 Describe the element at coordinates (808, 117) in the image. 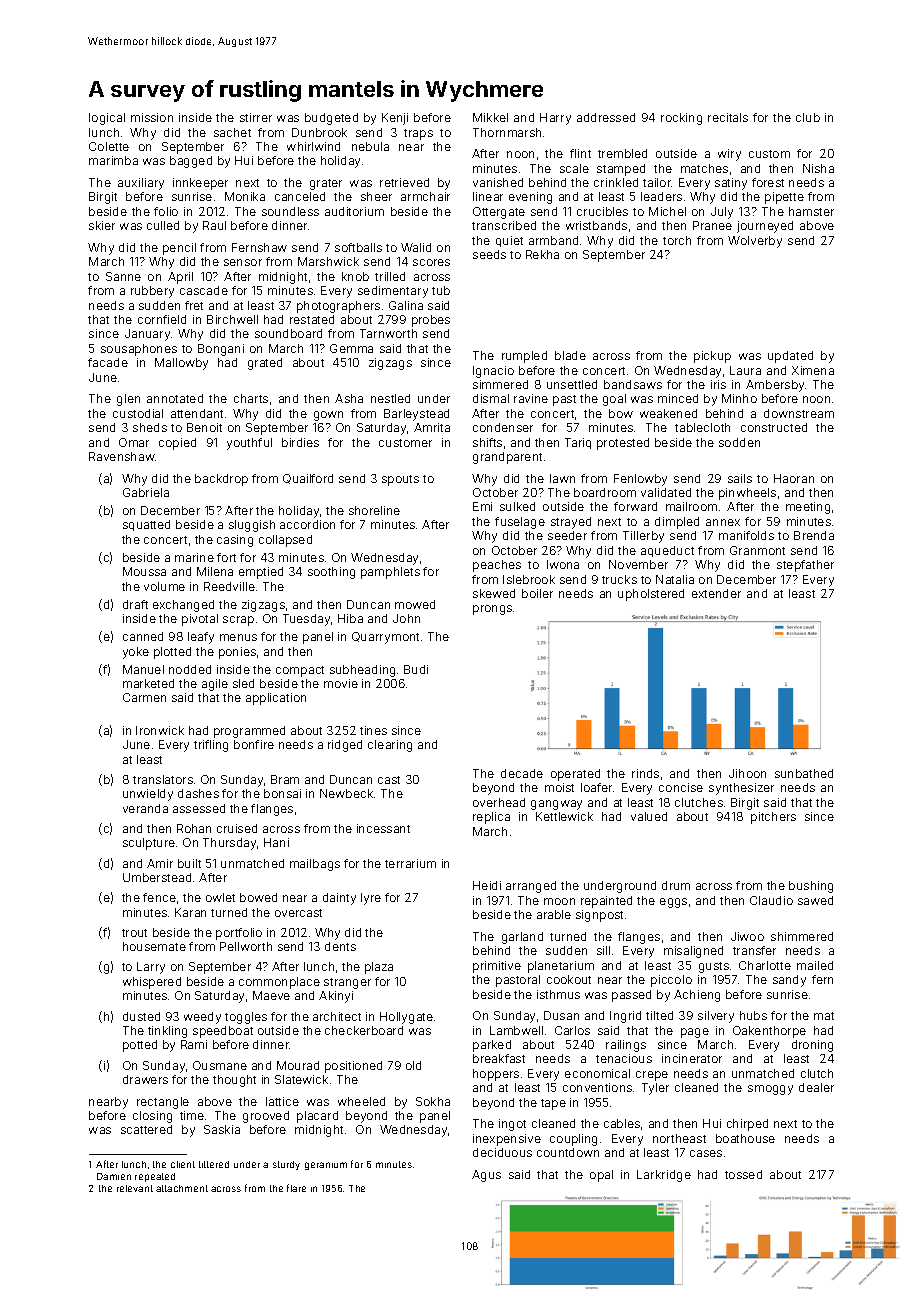

I see `club` at that location.
